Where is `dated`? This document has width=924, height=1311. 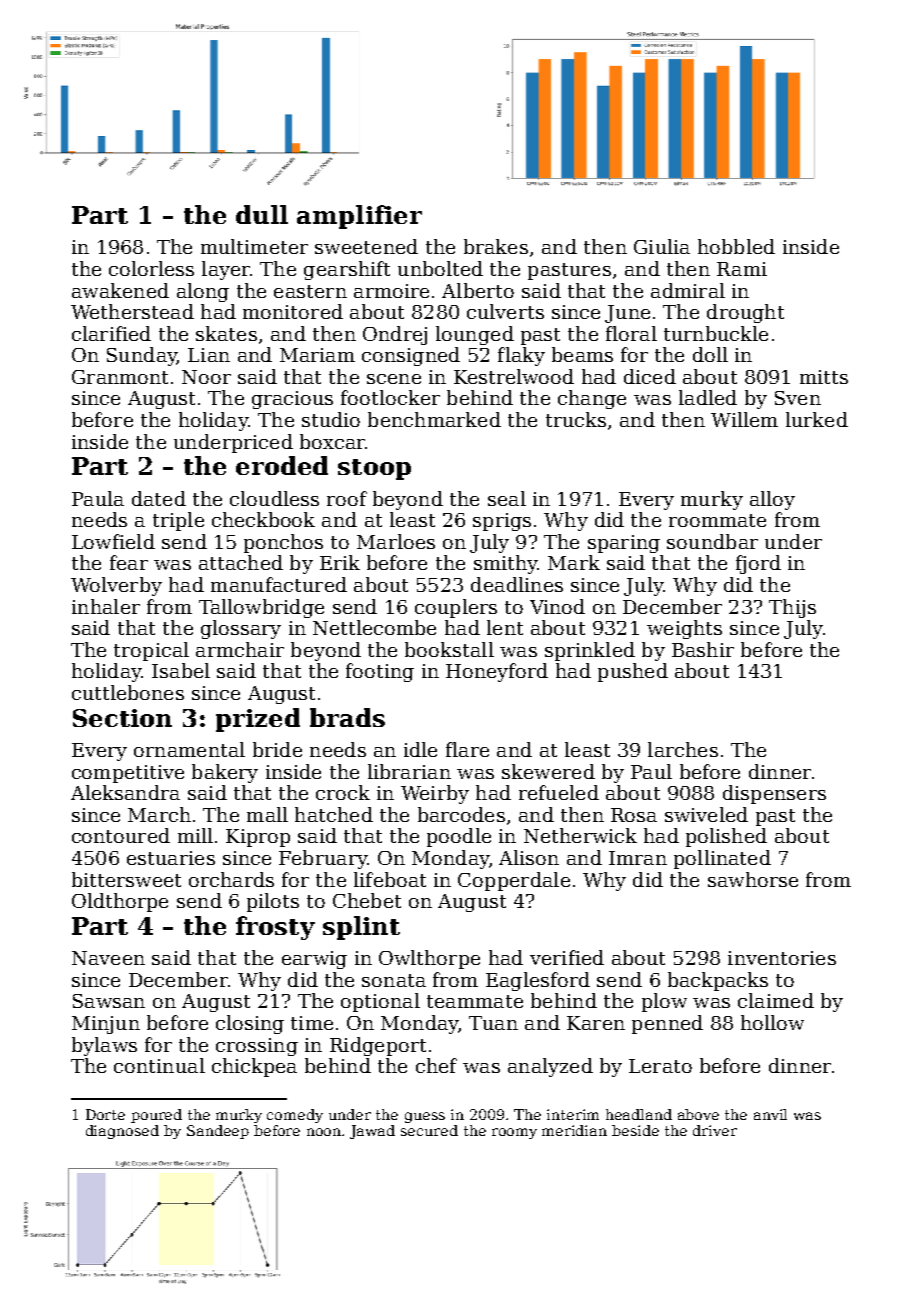 dated is located at coordinates (159, 498).
